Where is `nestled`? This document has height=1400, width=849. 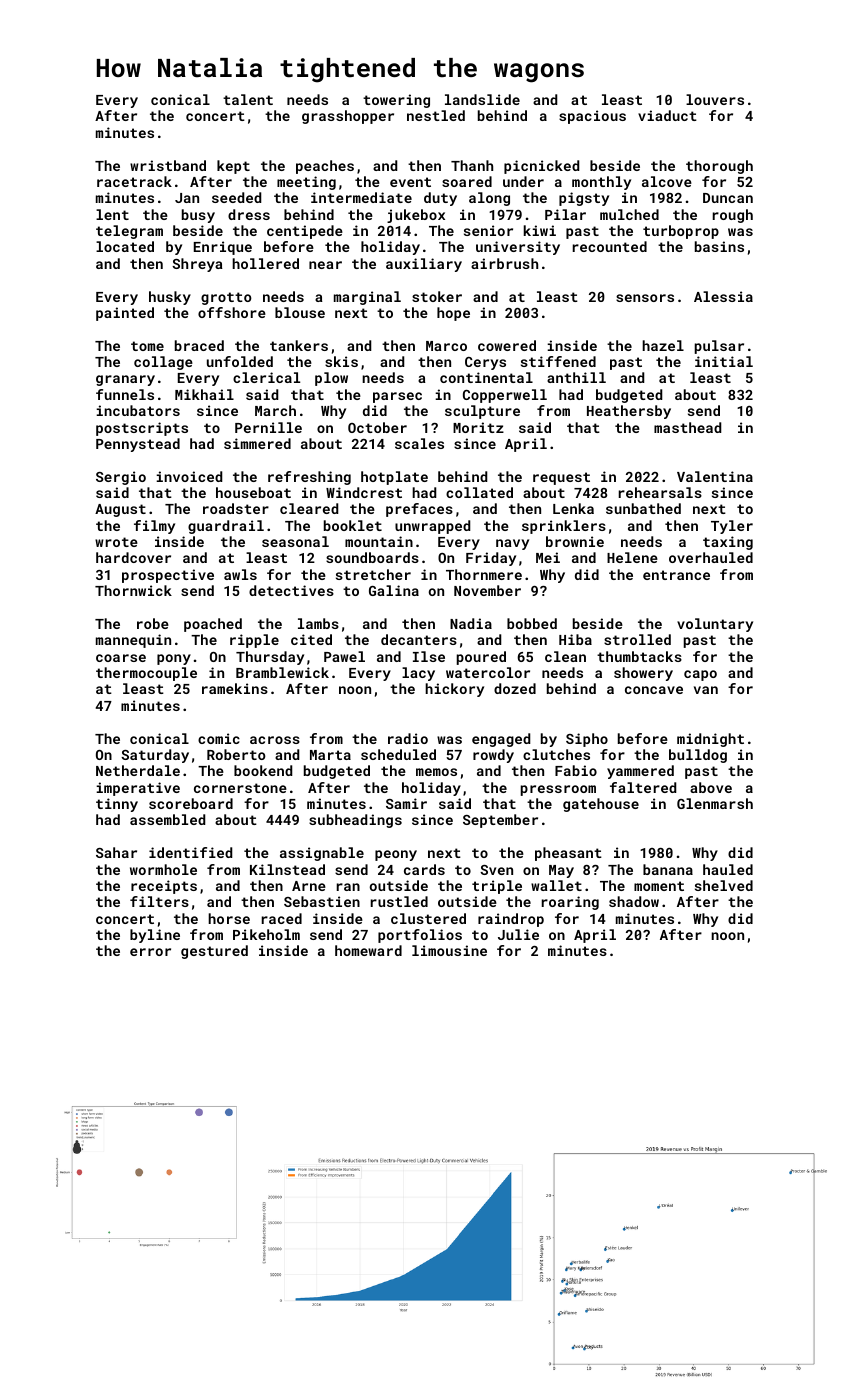 nestled is located at coordinates (436, 115).
